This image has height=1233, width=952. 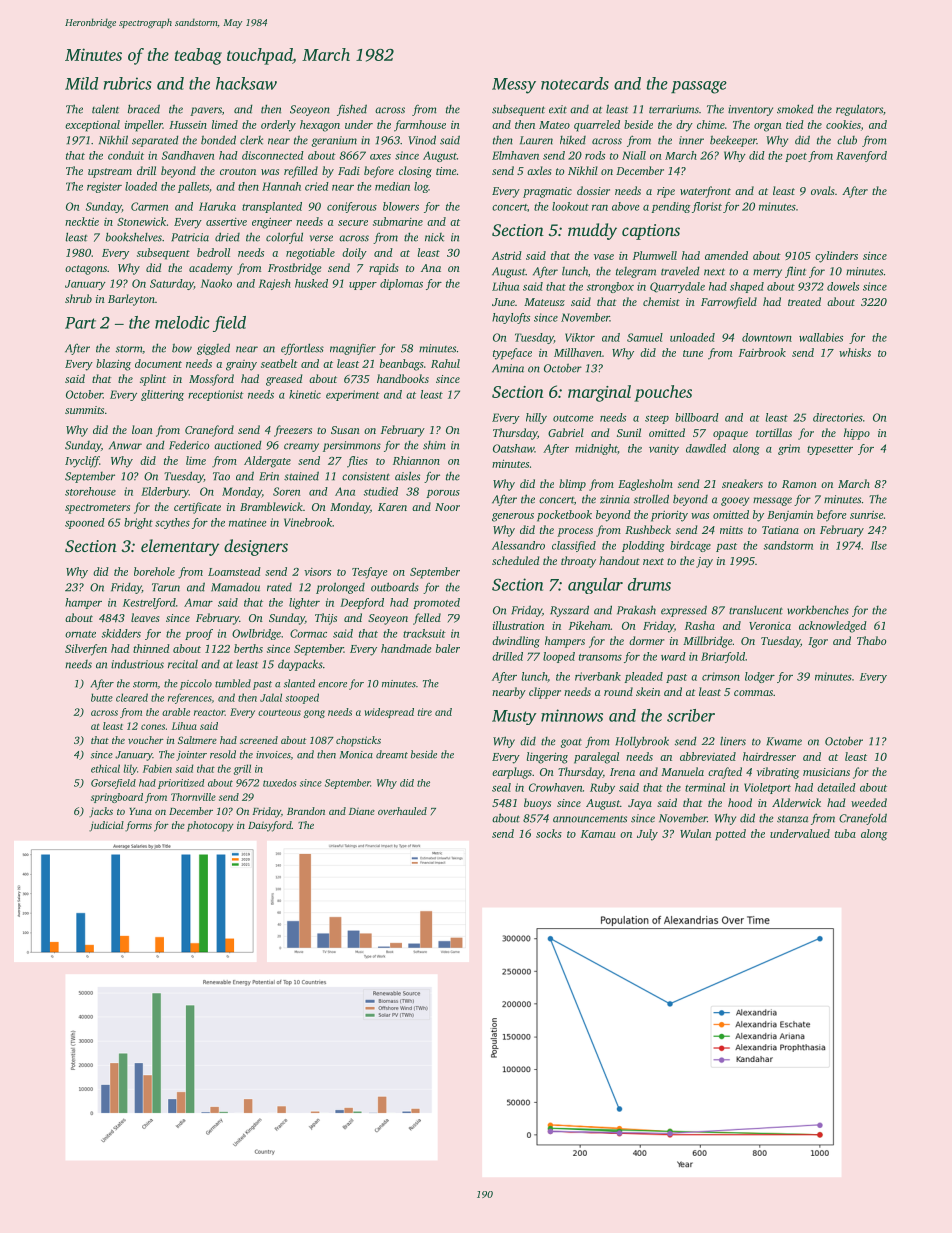 What do you see at coordinates (699, 87) in the image?
I see `passage` at bounding box center [699, 87].
